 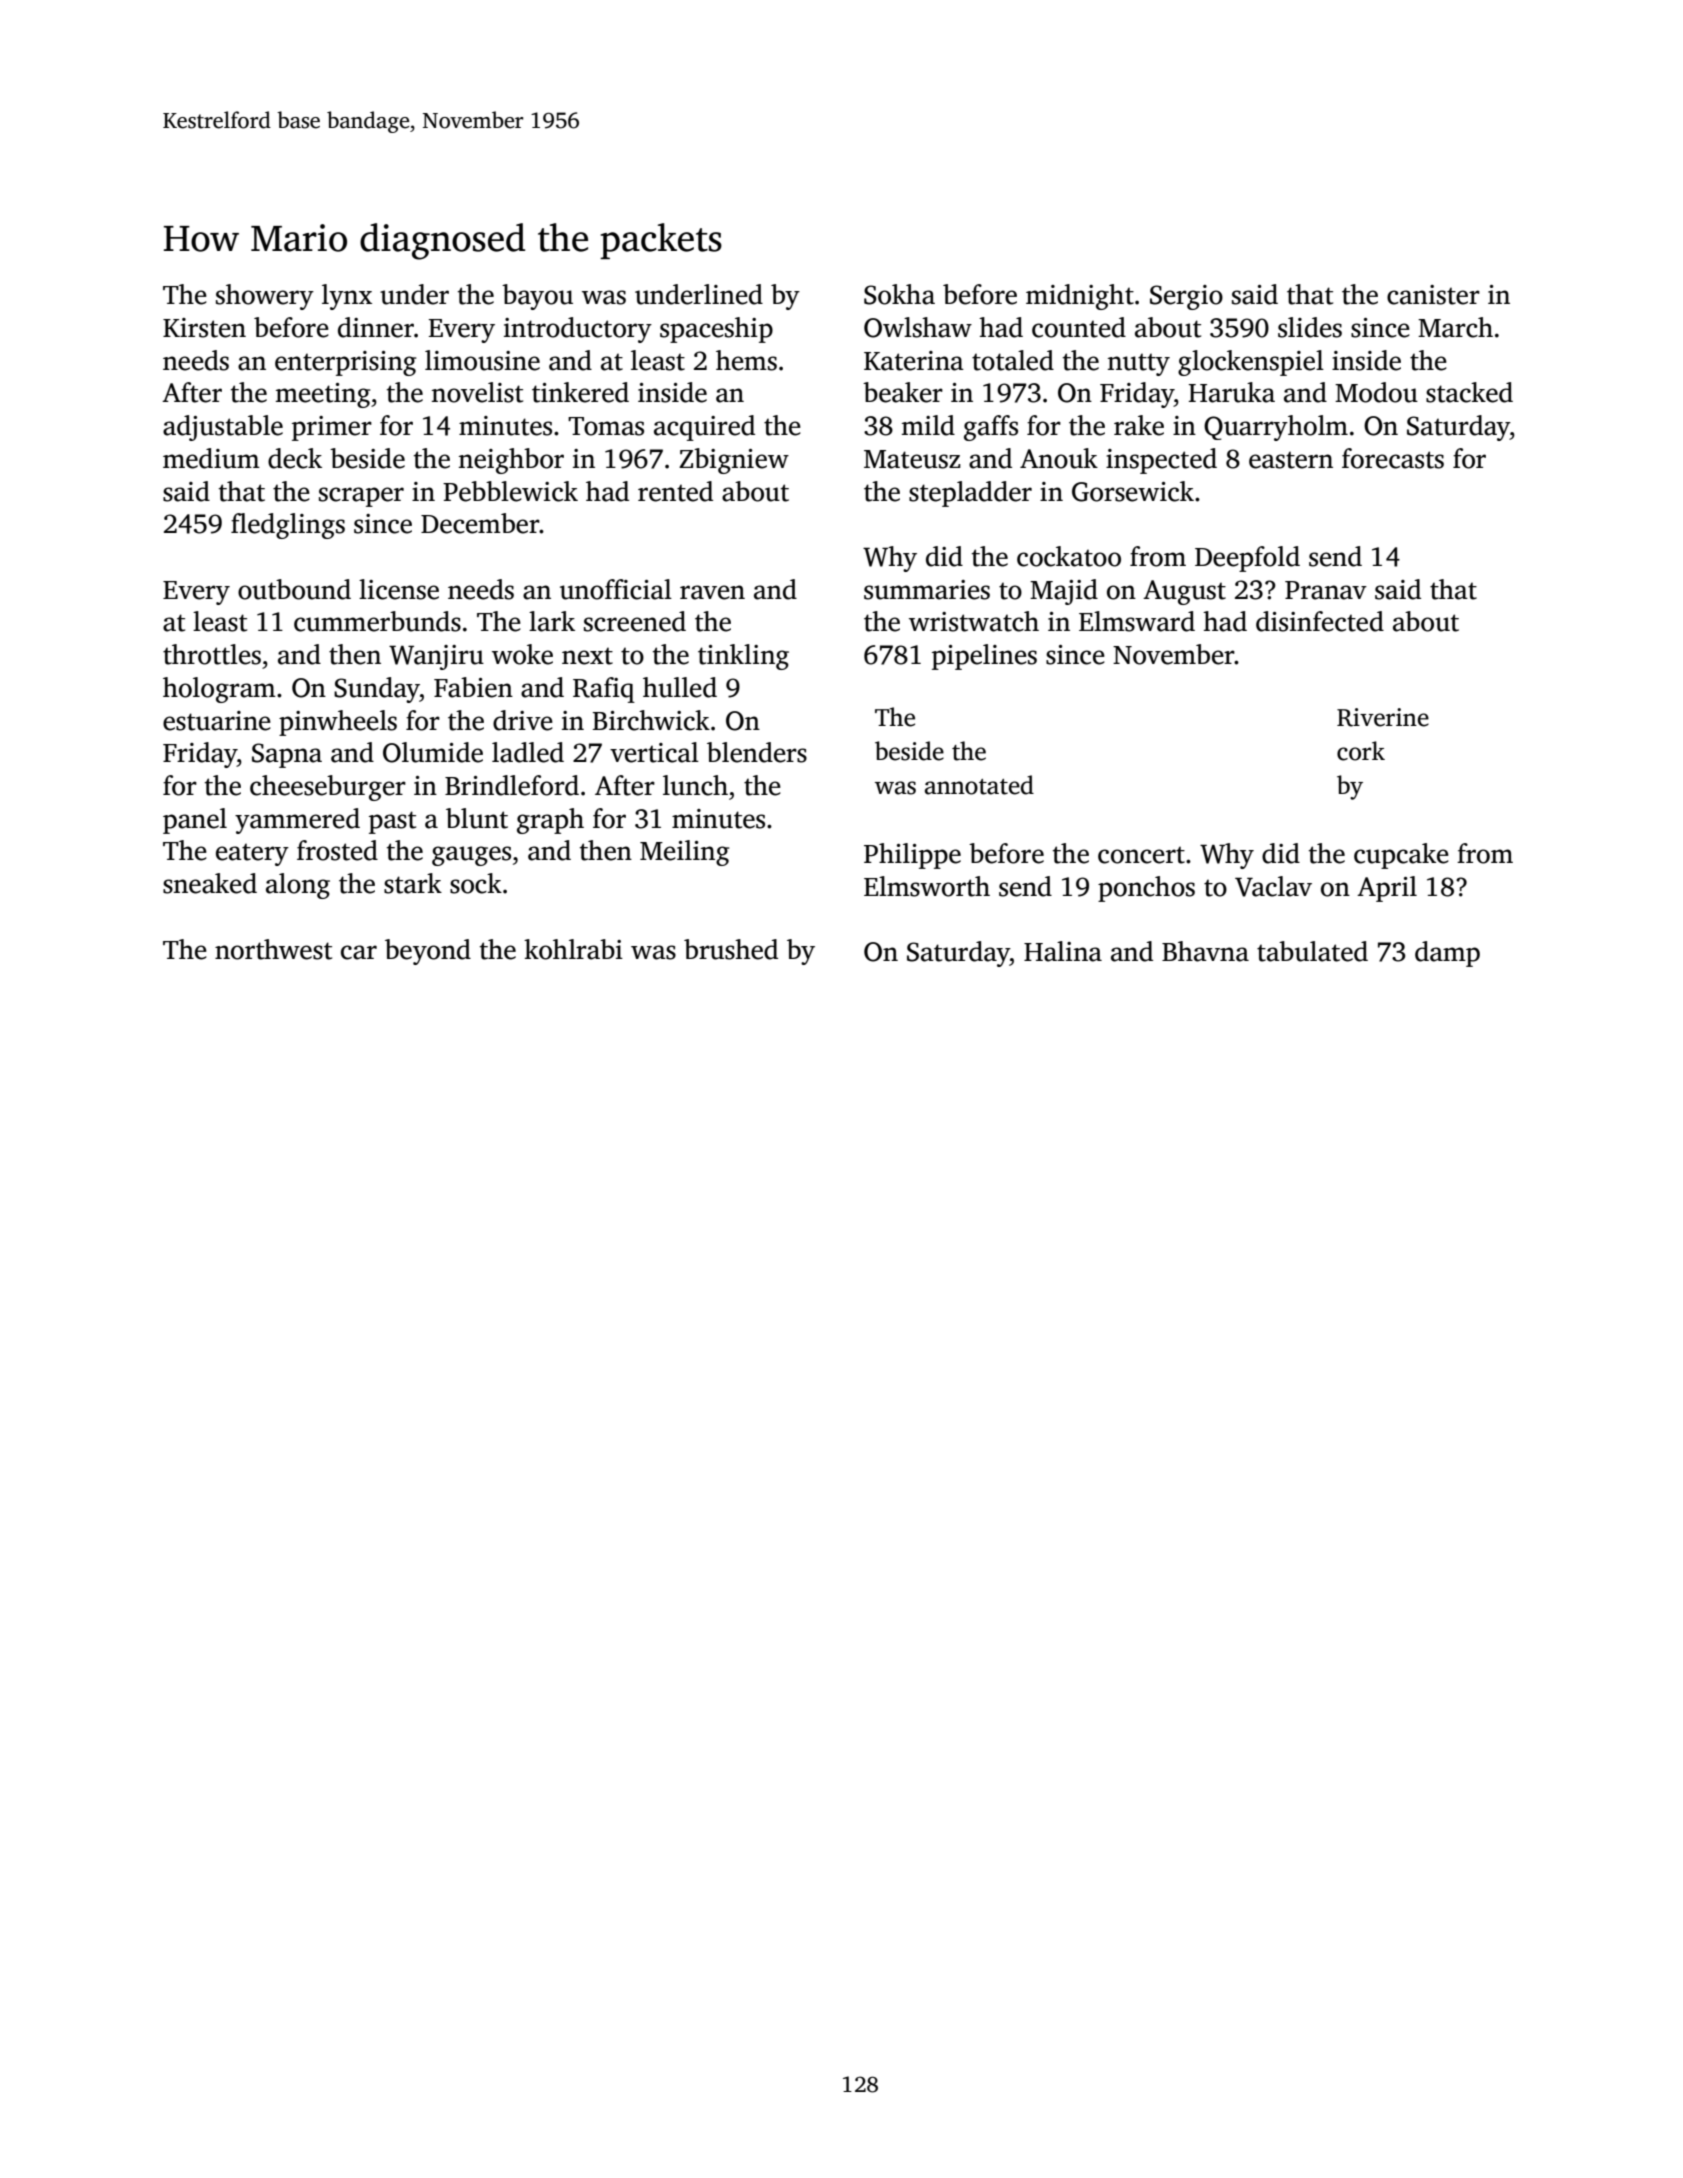 I want to click on cheeseburger, so click(x=328, y=788).
